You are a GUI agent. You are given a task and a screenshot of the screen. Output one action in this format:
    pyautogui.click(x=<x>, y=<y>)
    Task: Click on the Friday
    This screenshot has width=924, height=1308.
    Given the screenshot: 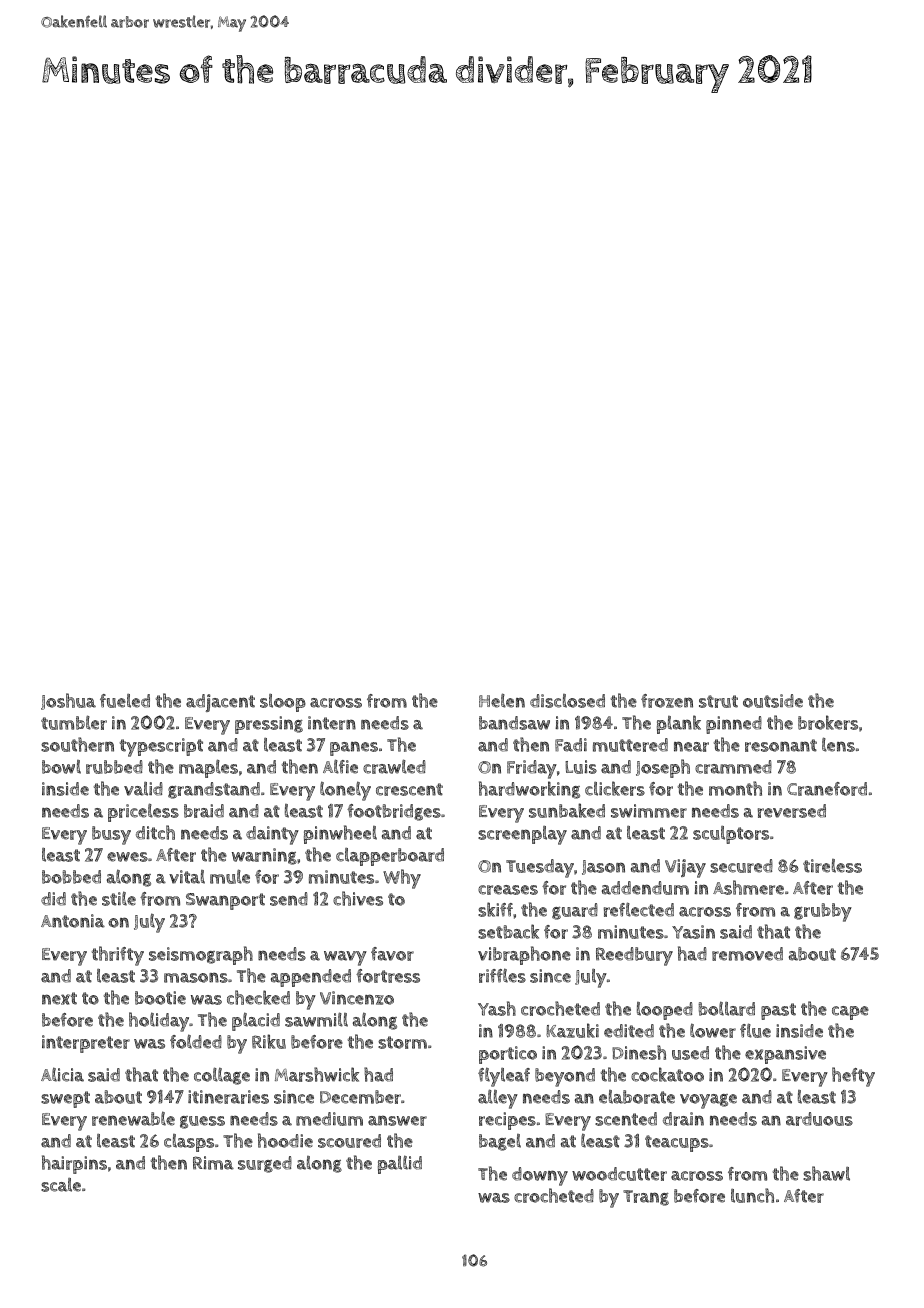 What is the action you would take?
    pyautogui.click(x=532, y=769)
